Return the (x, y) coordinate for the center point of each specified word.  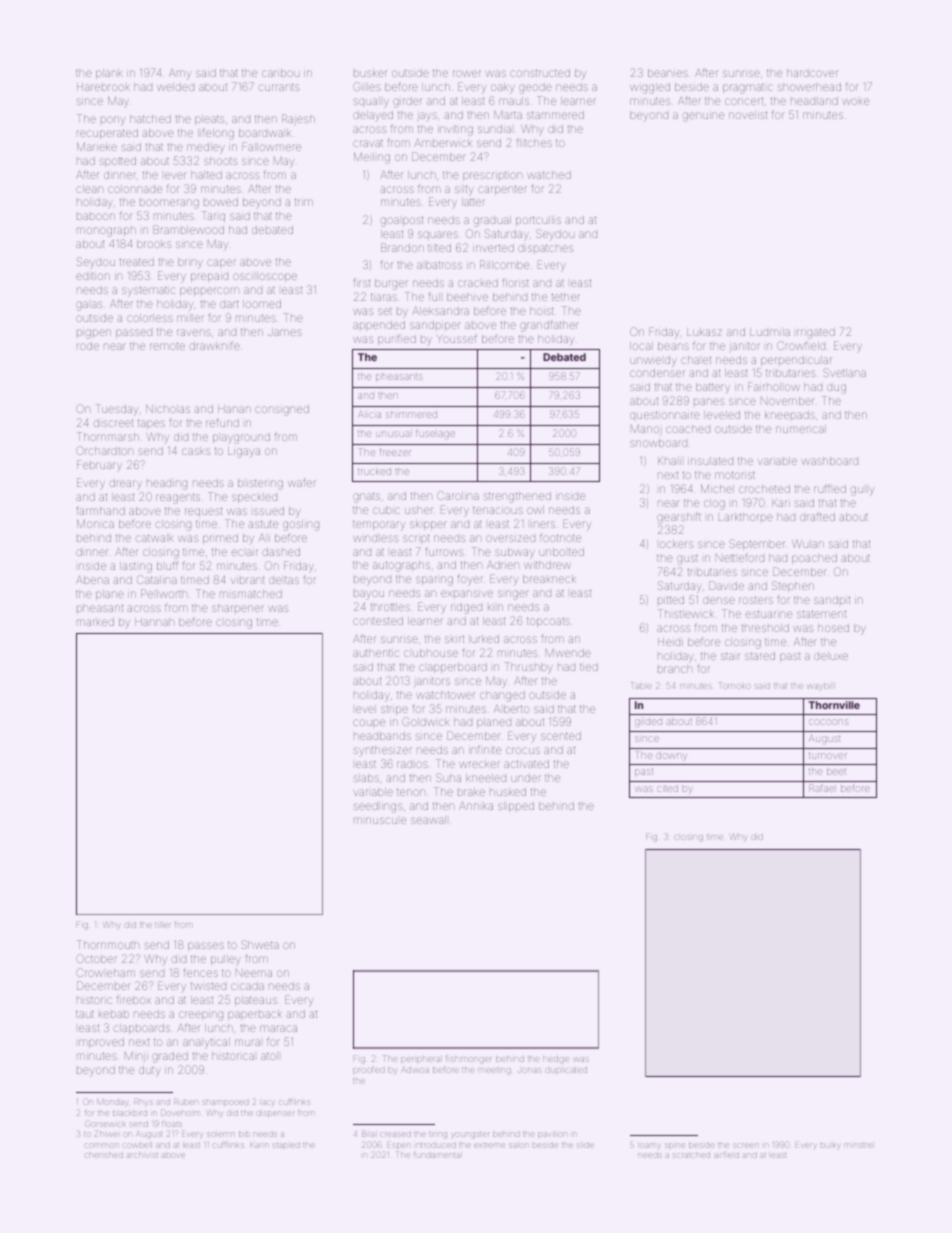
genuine (703, 117)
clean (89, 189)
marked (95, 622)
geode (535, 88)
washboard (830, 461)
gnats (366, 497)
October (96, 958)
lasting (136, 567)
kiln (495, 607)
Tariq (213, 216)
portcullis (538, 221)
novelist (748, 115)
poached (814, 559)
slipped (516, 807)
